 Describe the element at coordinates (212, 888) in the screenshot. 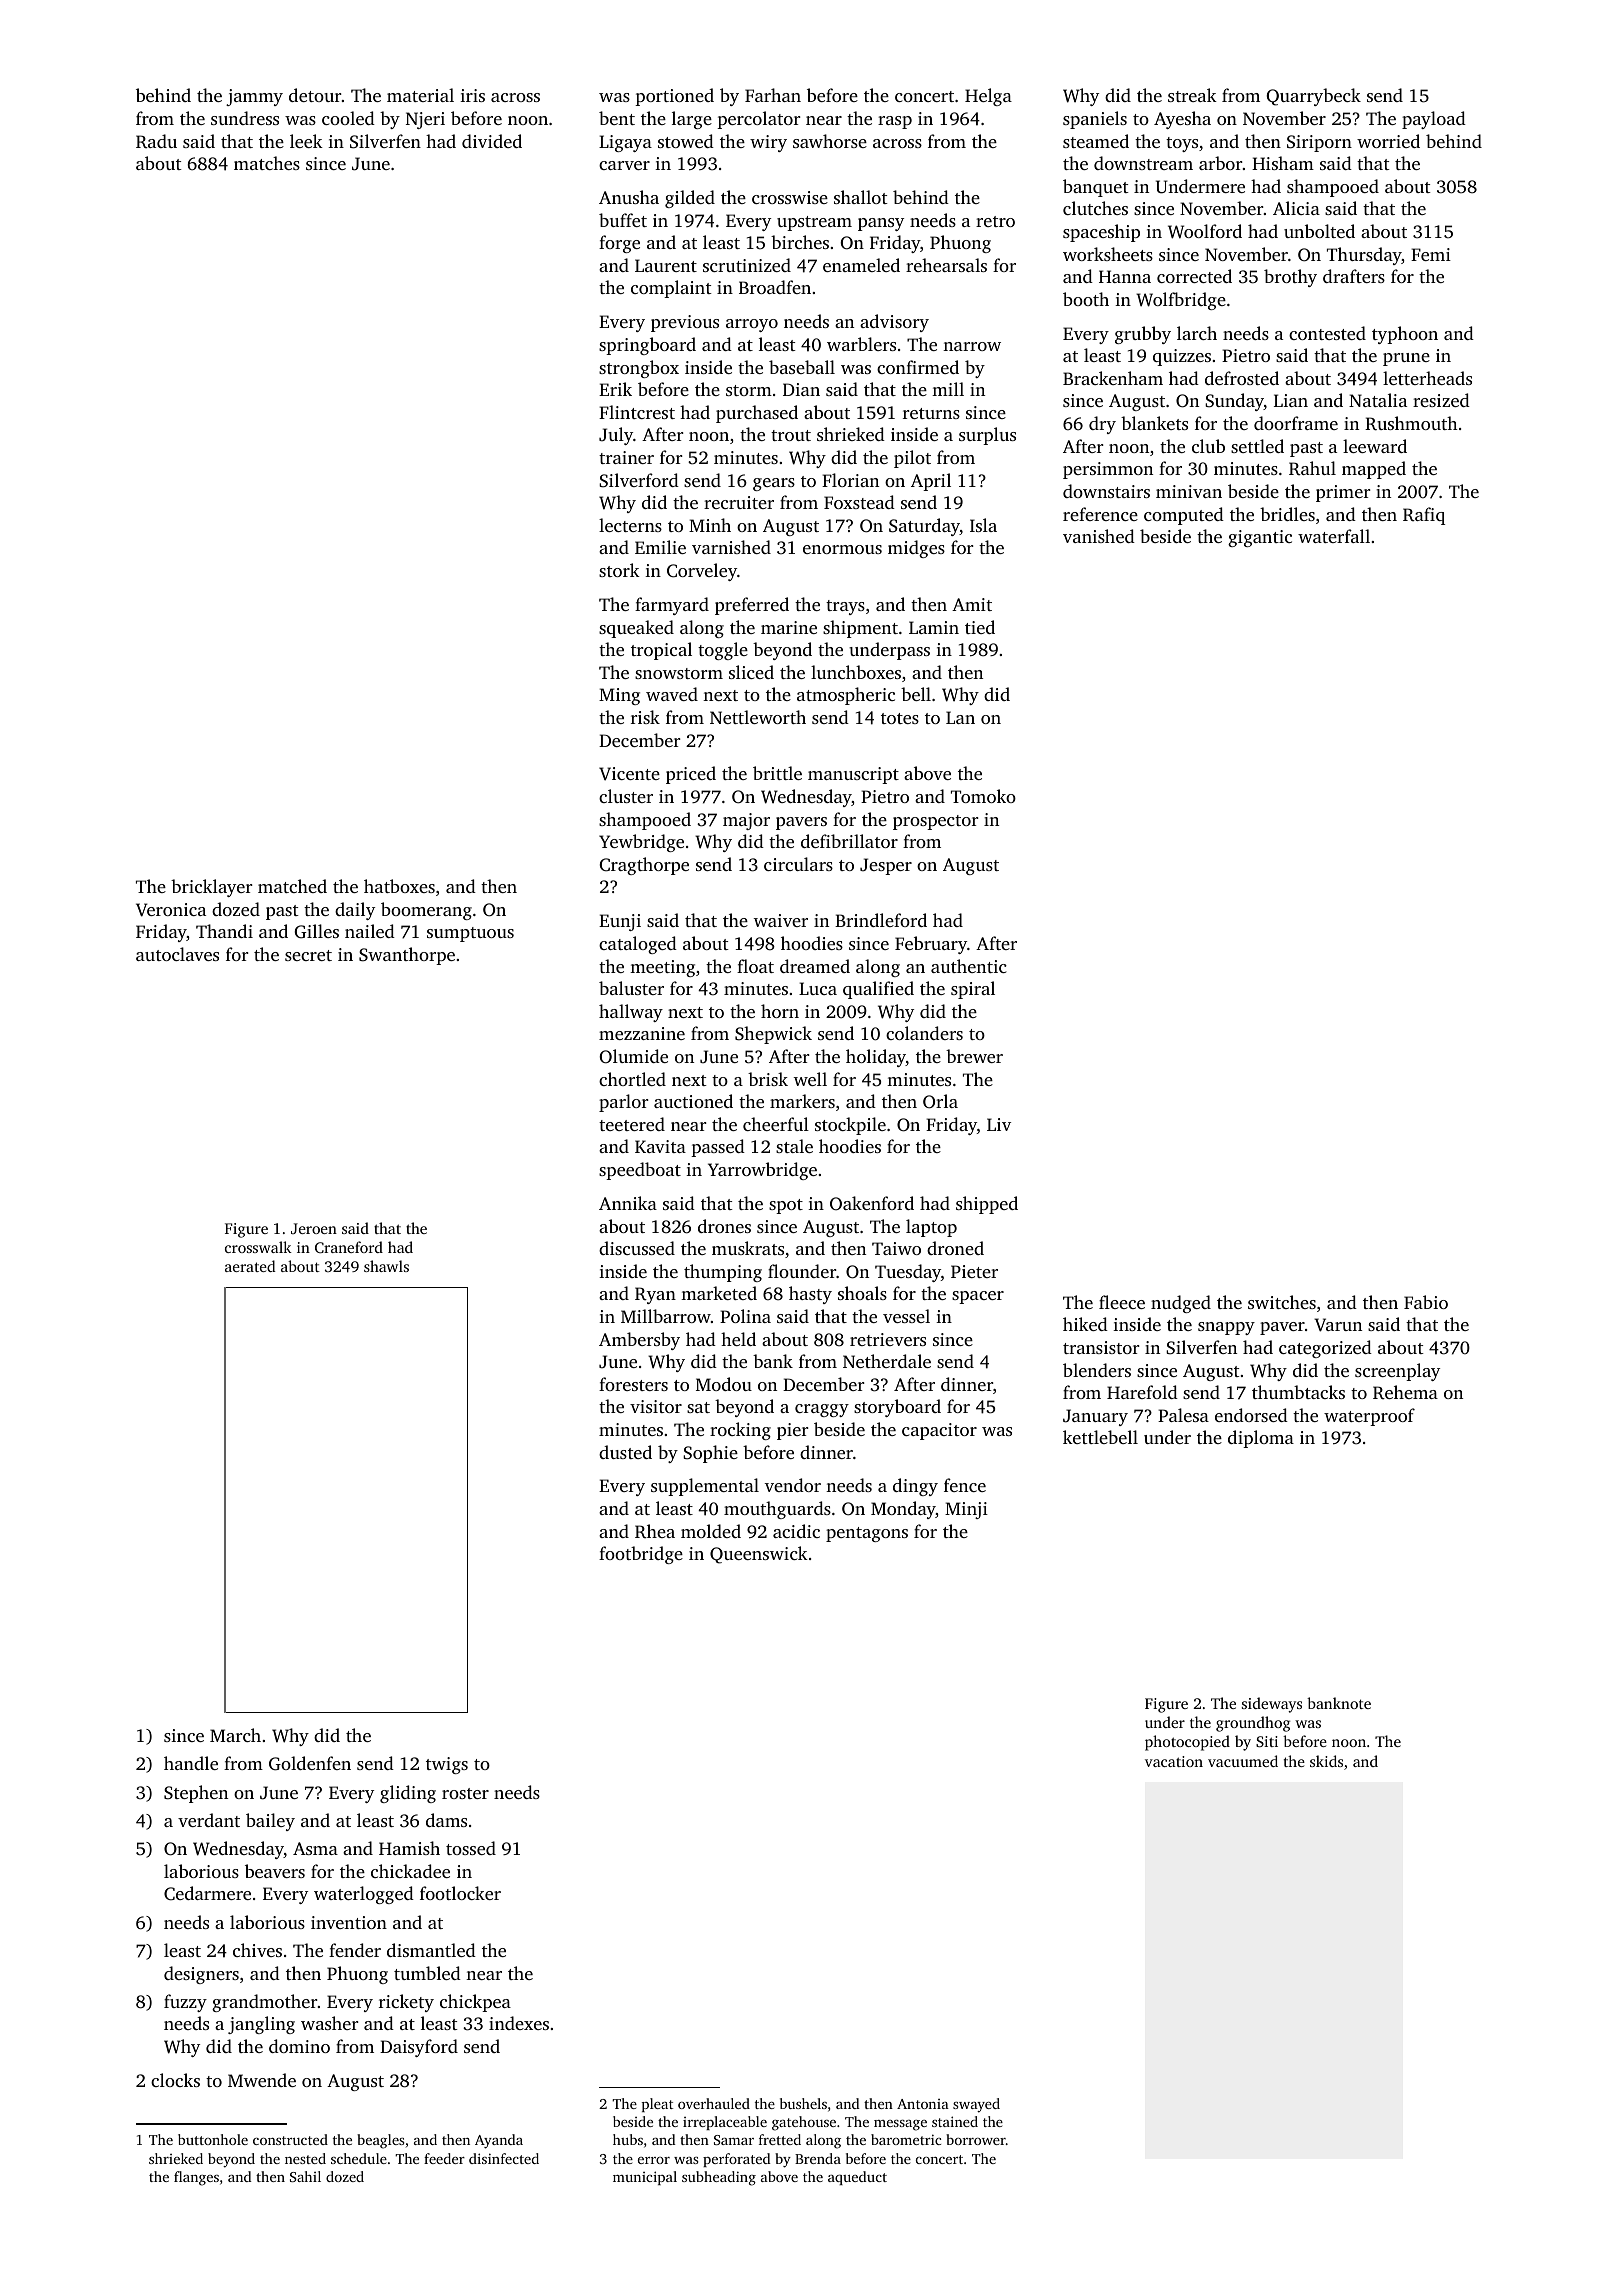

I see `bricklayer` at that location.
